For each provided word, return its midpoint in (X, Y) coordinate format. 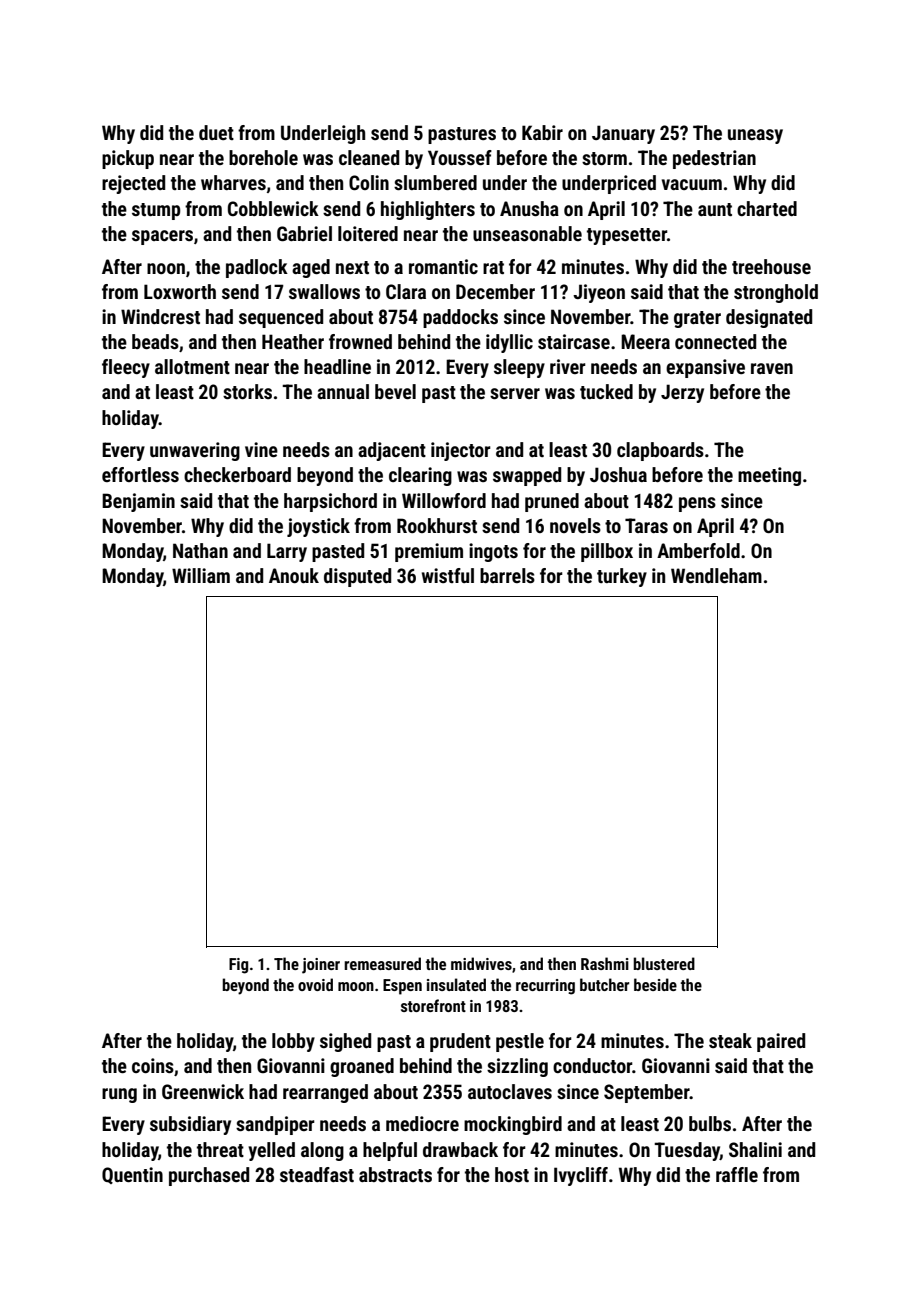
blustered (664, 963)
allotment (192, 366)
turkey (622, 577)
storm (604, 158)
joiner (321, 966)
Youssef (460, 157)
